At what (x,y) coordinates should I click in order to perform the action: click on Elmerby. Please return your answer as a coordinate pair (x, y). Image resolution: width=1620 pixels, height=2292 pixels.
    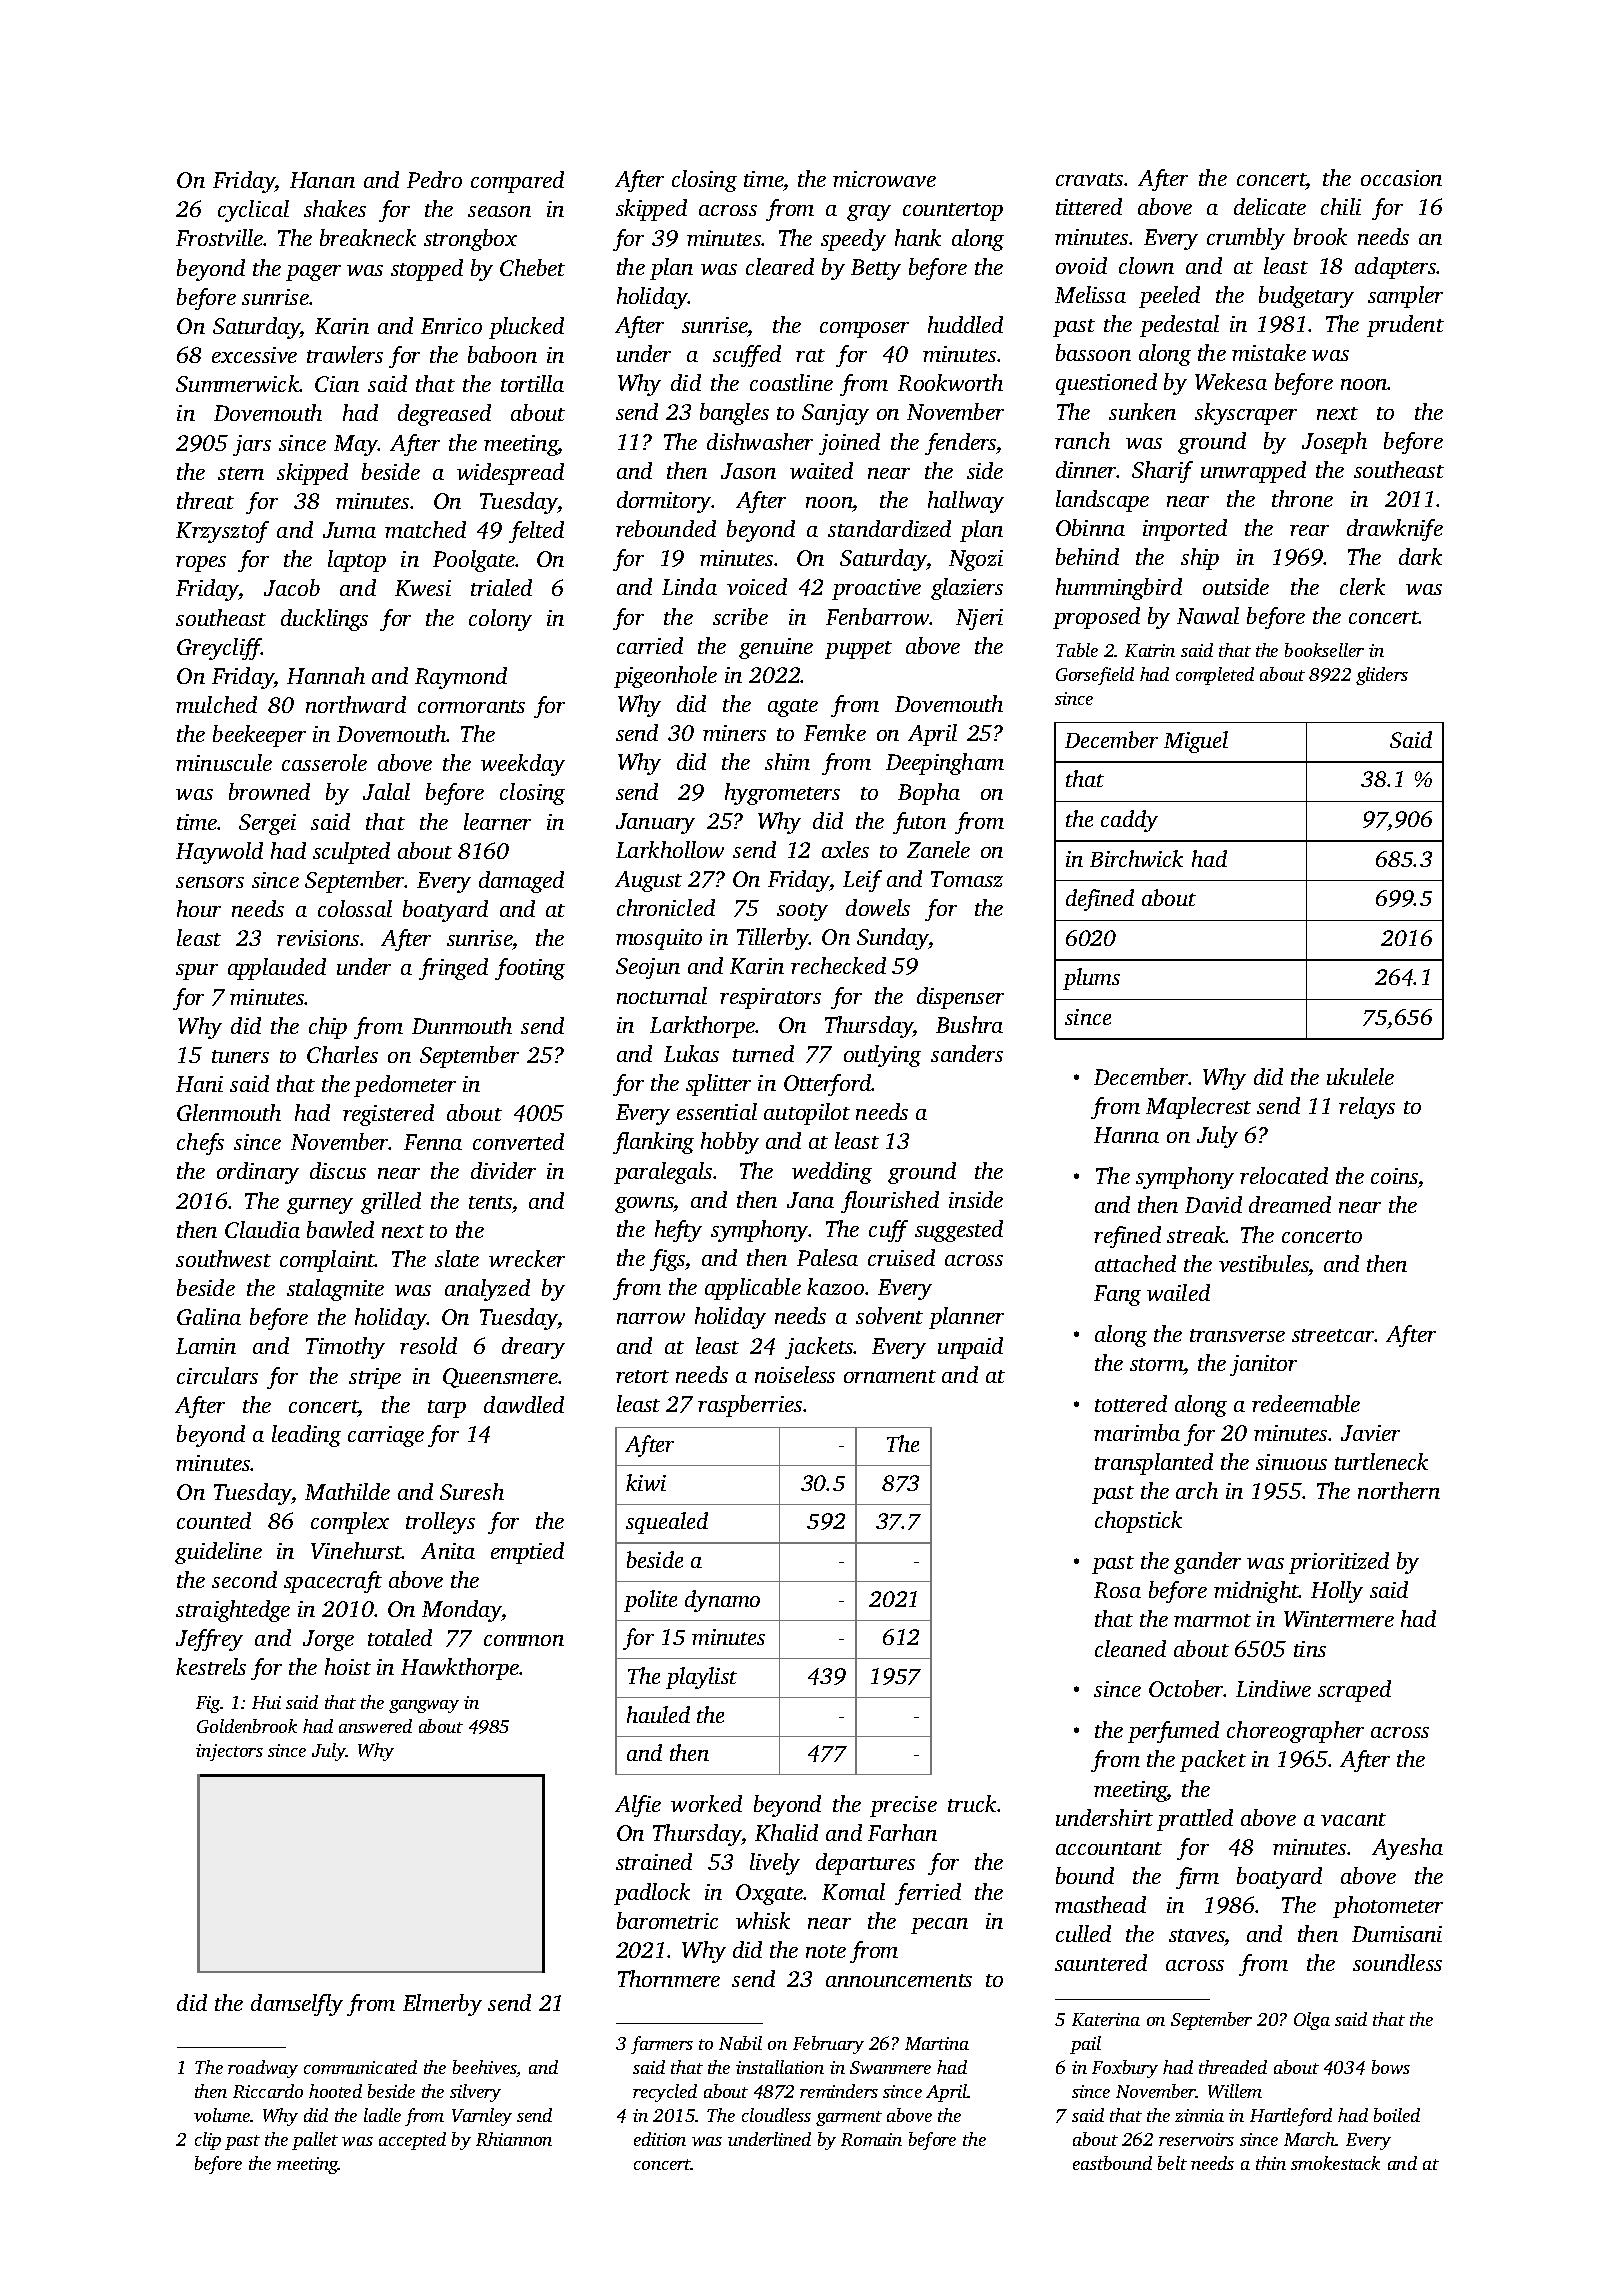
    Looking at the image, I should click on (442, 2005).
